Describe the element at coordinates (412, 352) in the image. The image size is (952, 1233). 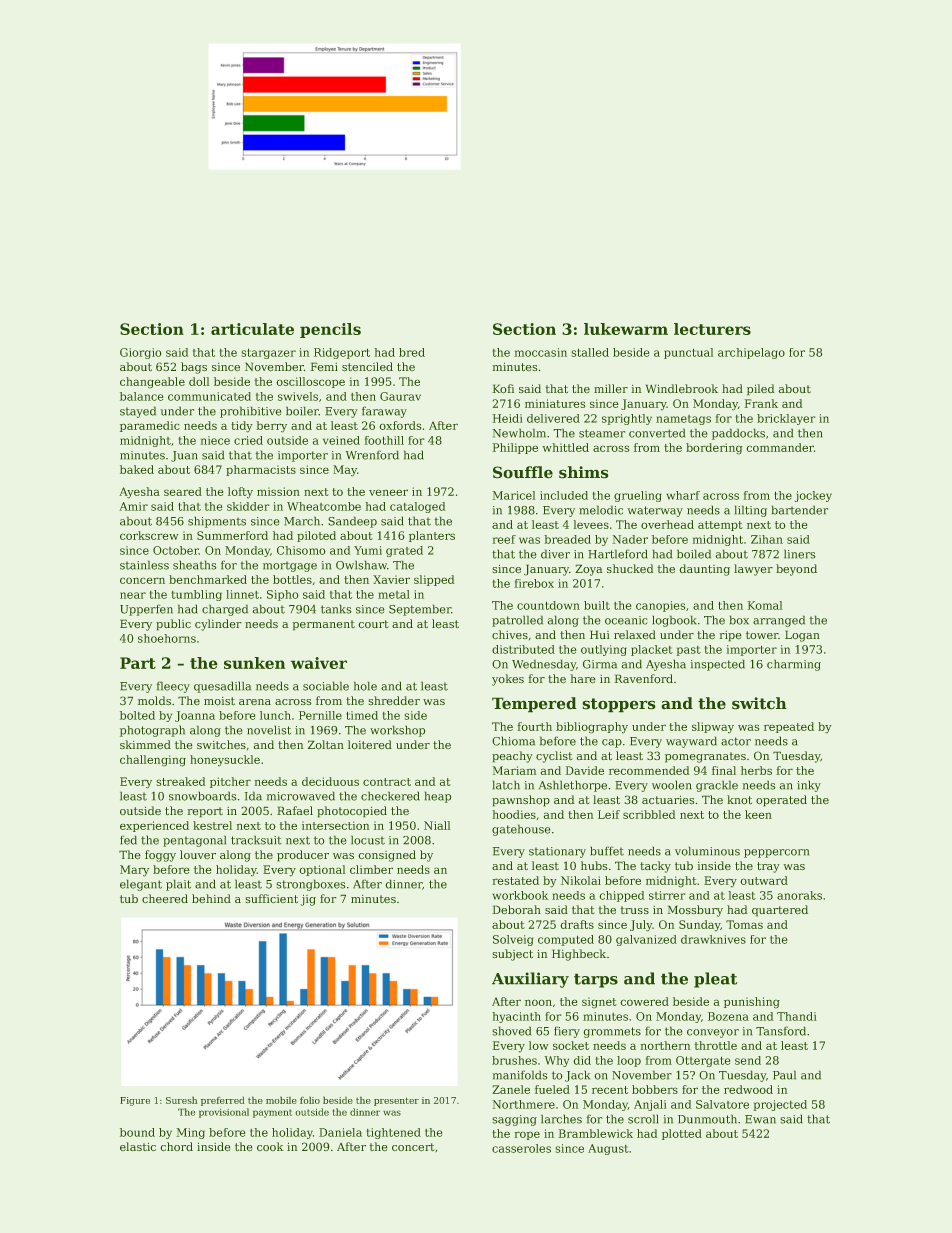
I see `bred` at that location.
